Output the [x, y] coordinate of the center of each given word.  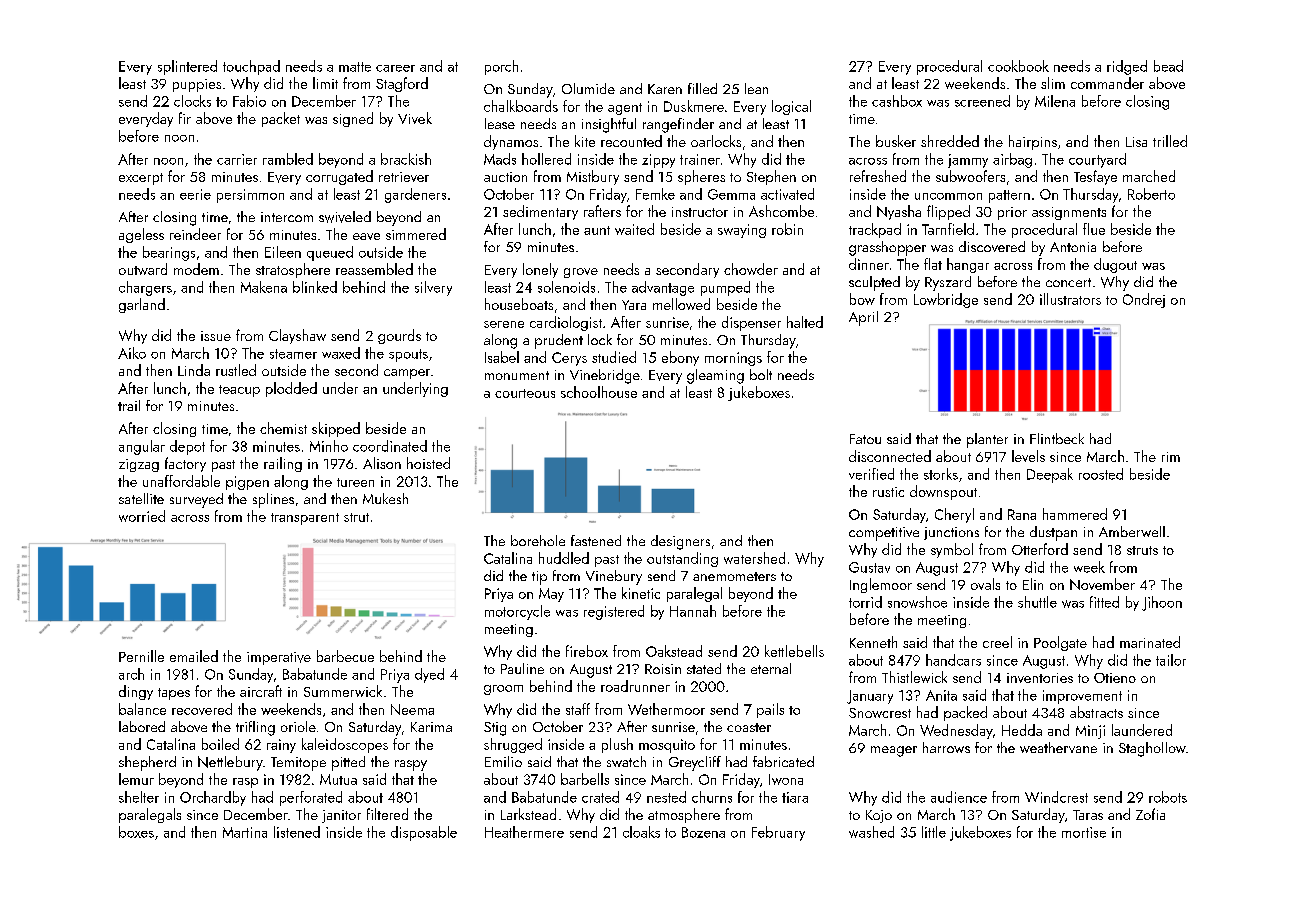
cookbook [1018, 66]
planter [987, 440]
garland [142, 305]
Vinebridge [605, 376]
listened [297, 832]
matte [355, 67]
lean [756, 88]
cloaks [641, 832]
